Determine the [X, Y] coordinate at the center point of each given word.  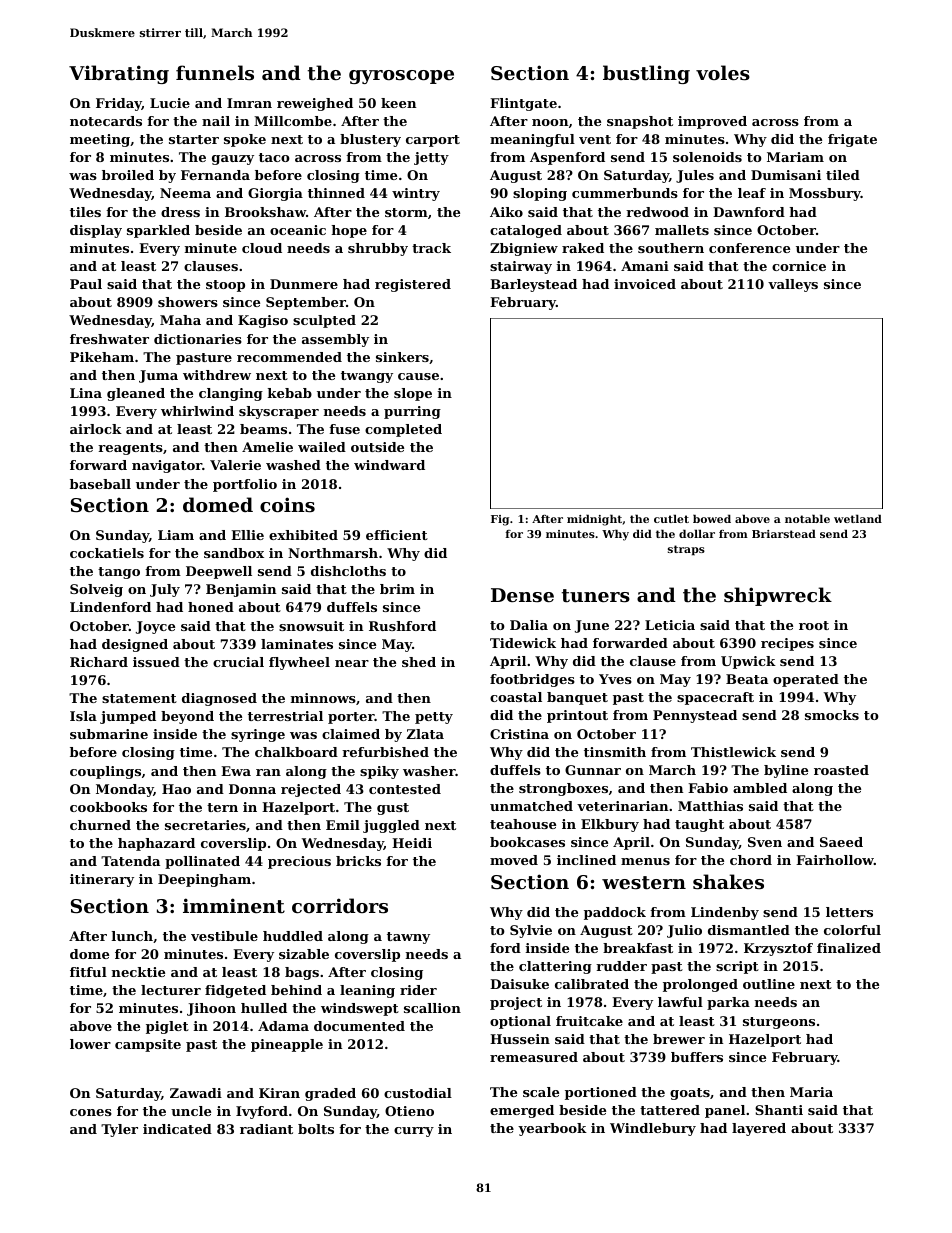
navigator [167, 466]
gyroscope [401, 77]
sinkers [402, 357]
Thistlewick [733, 752]
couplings [105, 772]
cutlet [671, 518]
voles [723, 73]
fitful [88, 972]
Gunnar [593, 770]
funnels [215, 73]
